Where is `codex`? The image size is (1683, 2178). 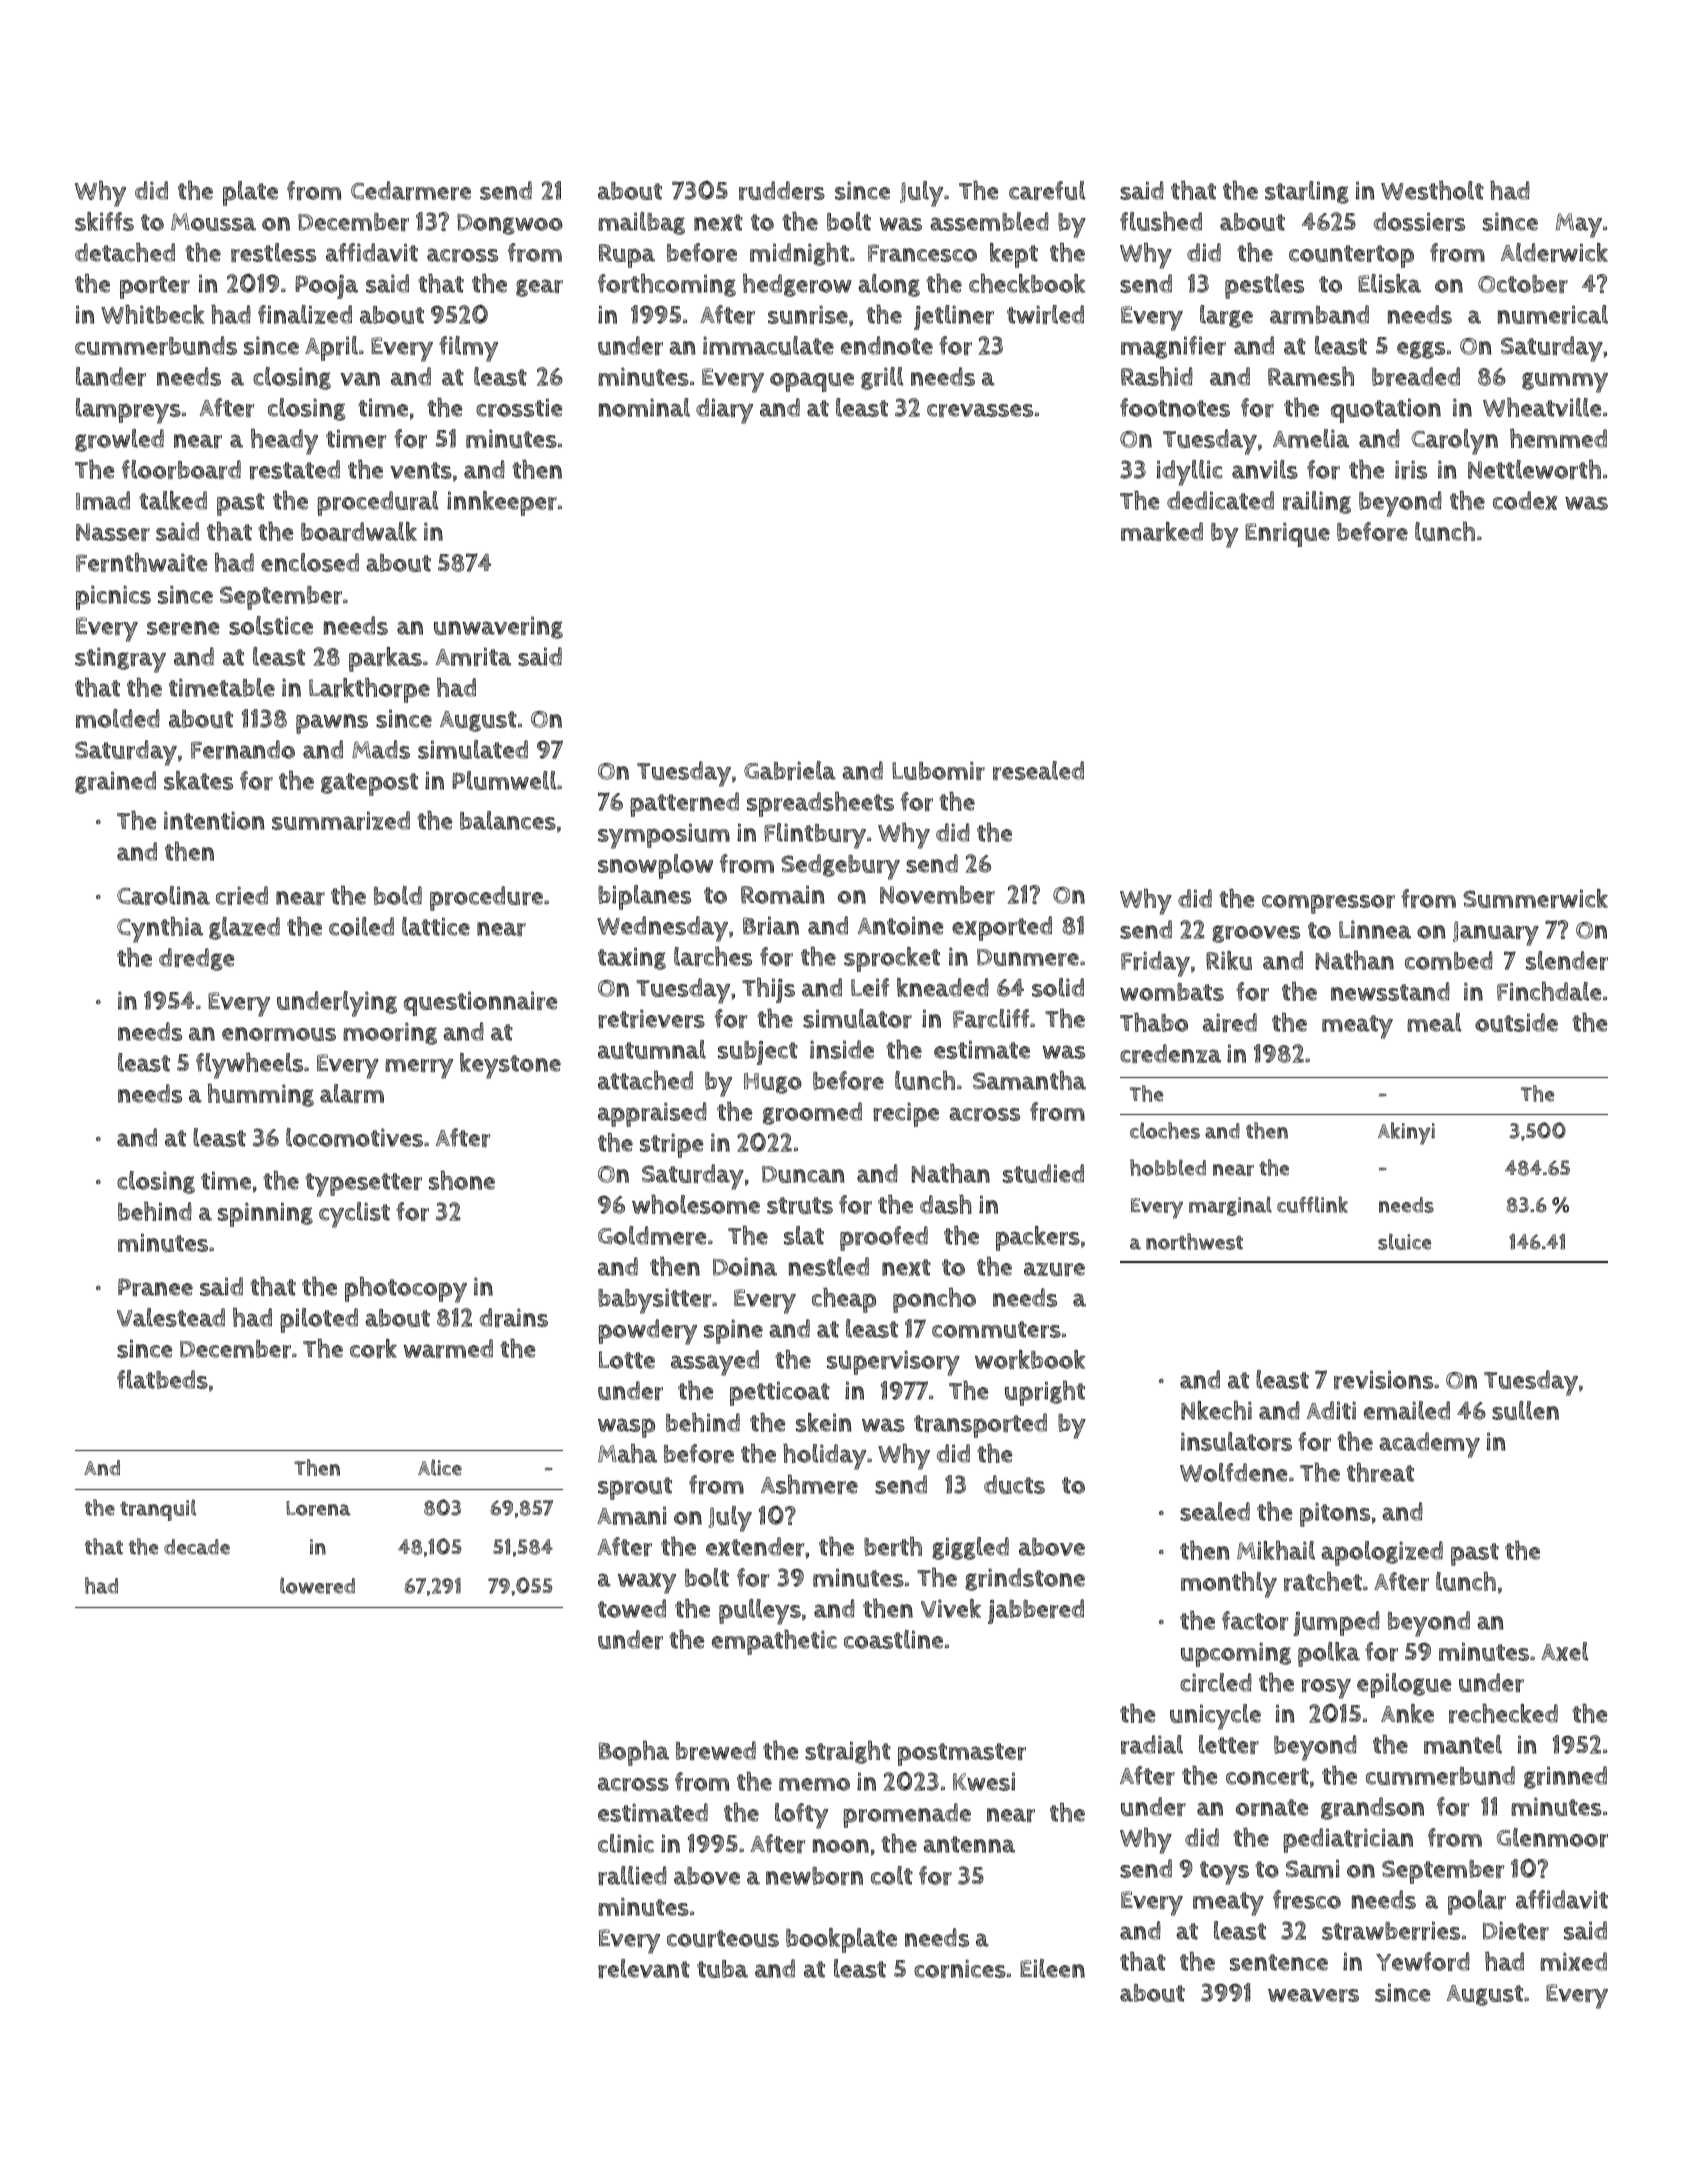 codex is located at coordinates (1525, 500).
